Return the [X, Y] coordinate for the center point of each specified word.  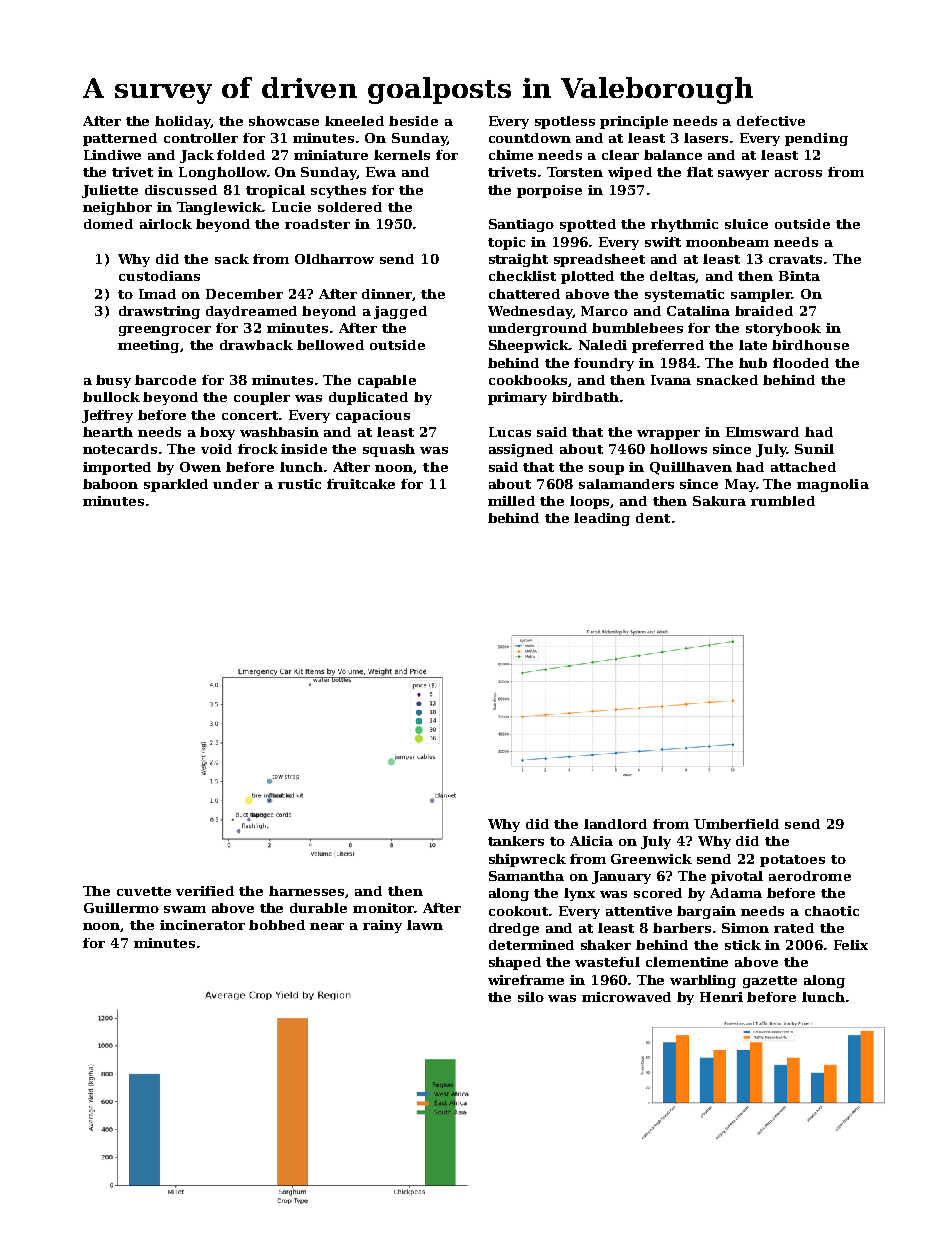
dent [653, 518]
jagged [400, 312]
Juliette [110, 191]
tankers [516, 841]
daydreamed [251, 312]
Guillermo [121, 908]
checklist [522, 276]
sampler [761, 295]
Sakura [719, 501]
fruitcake [361, 484]
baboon [110, 484]
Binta [799, 276]
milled [511, 501]
